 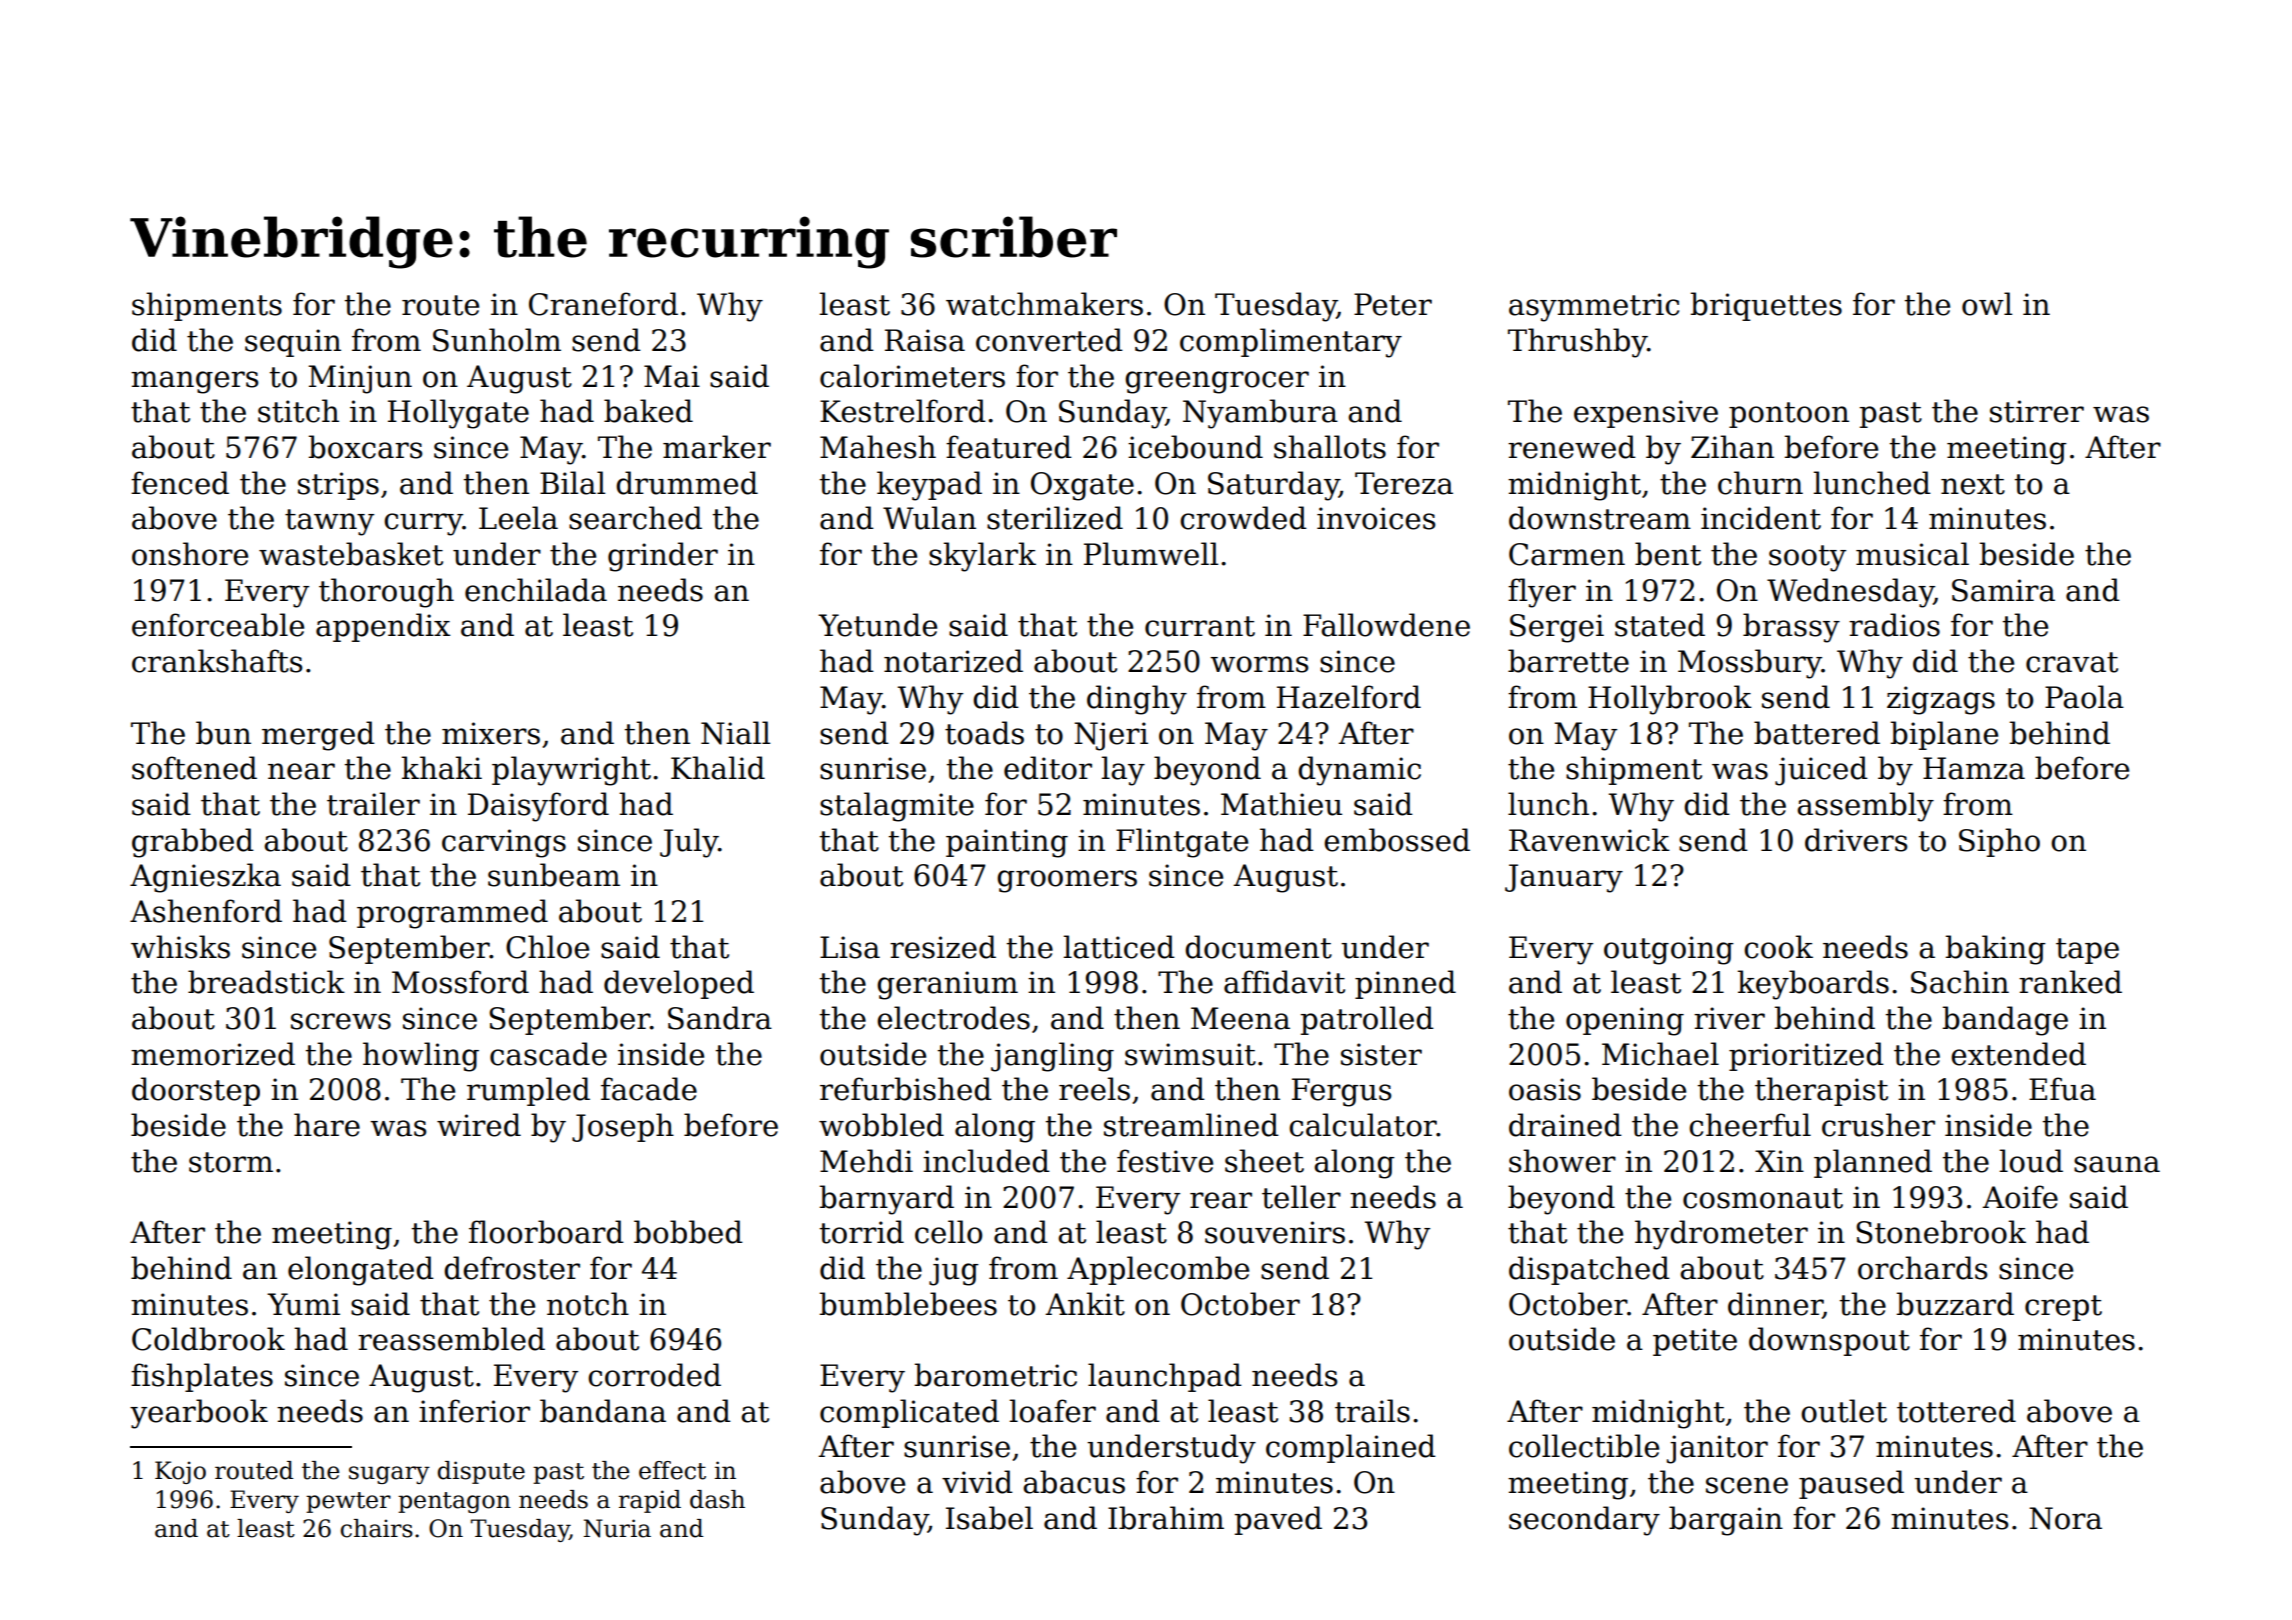 What do you see at coordinates (720, 1018) in the page?
I see `Sandra` at bounding box center [720, 1018].
